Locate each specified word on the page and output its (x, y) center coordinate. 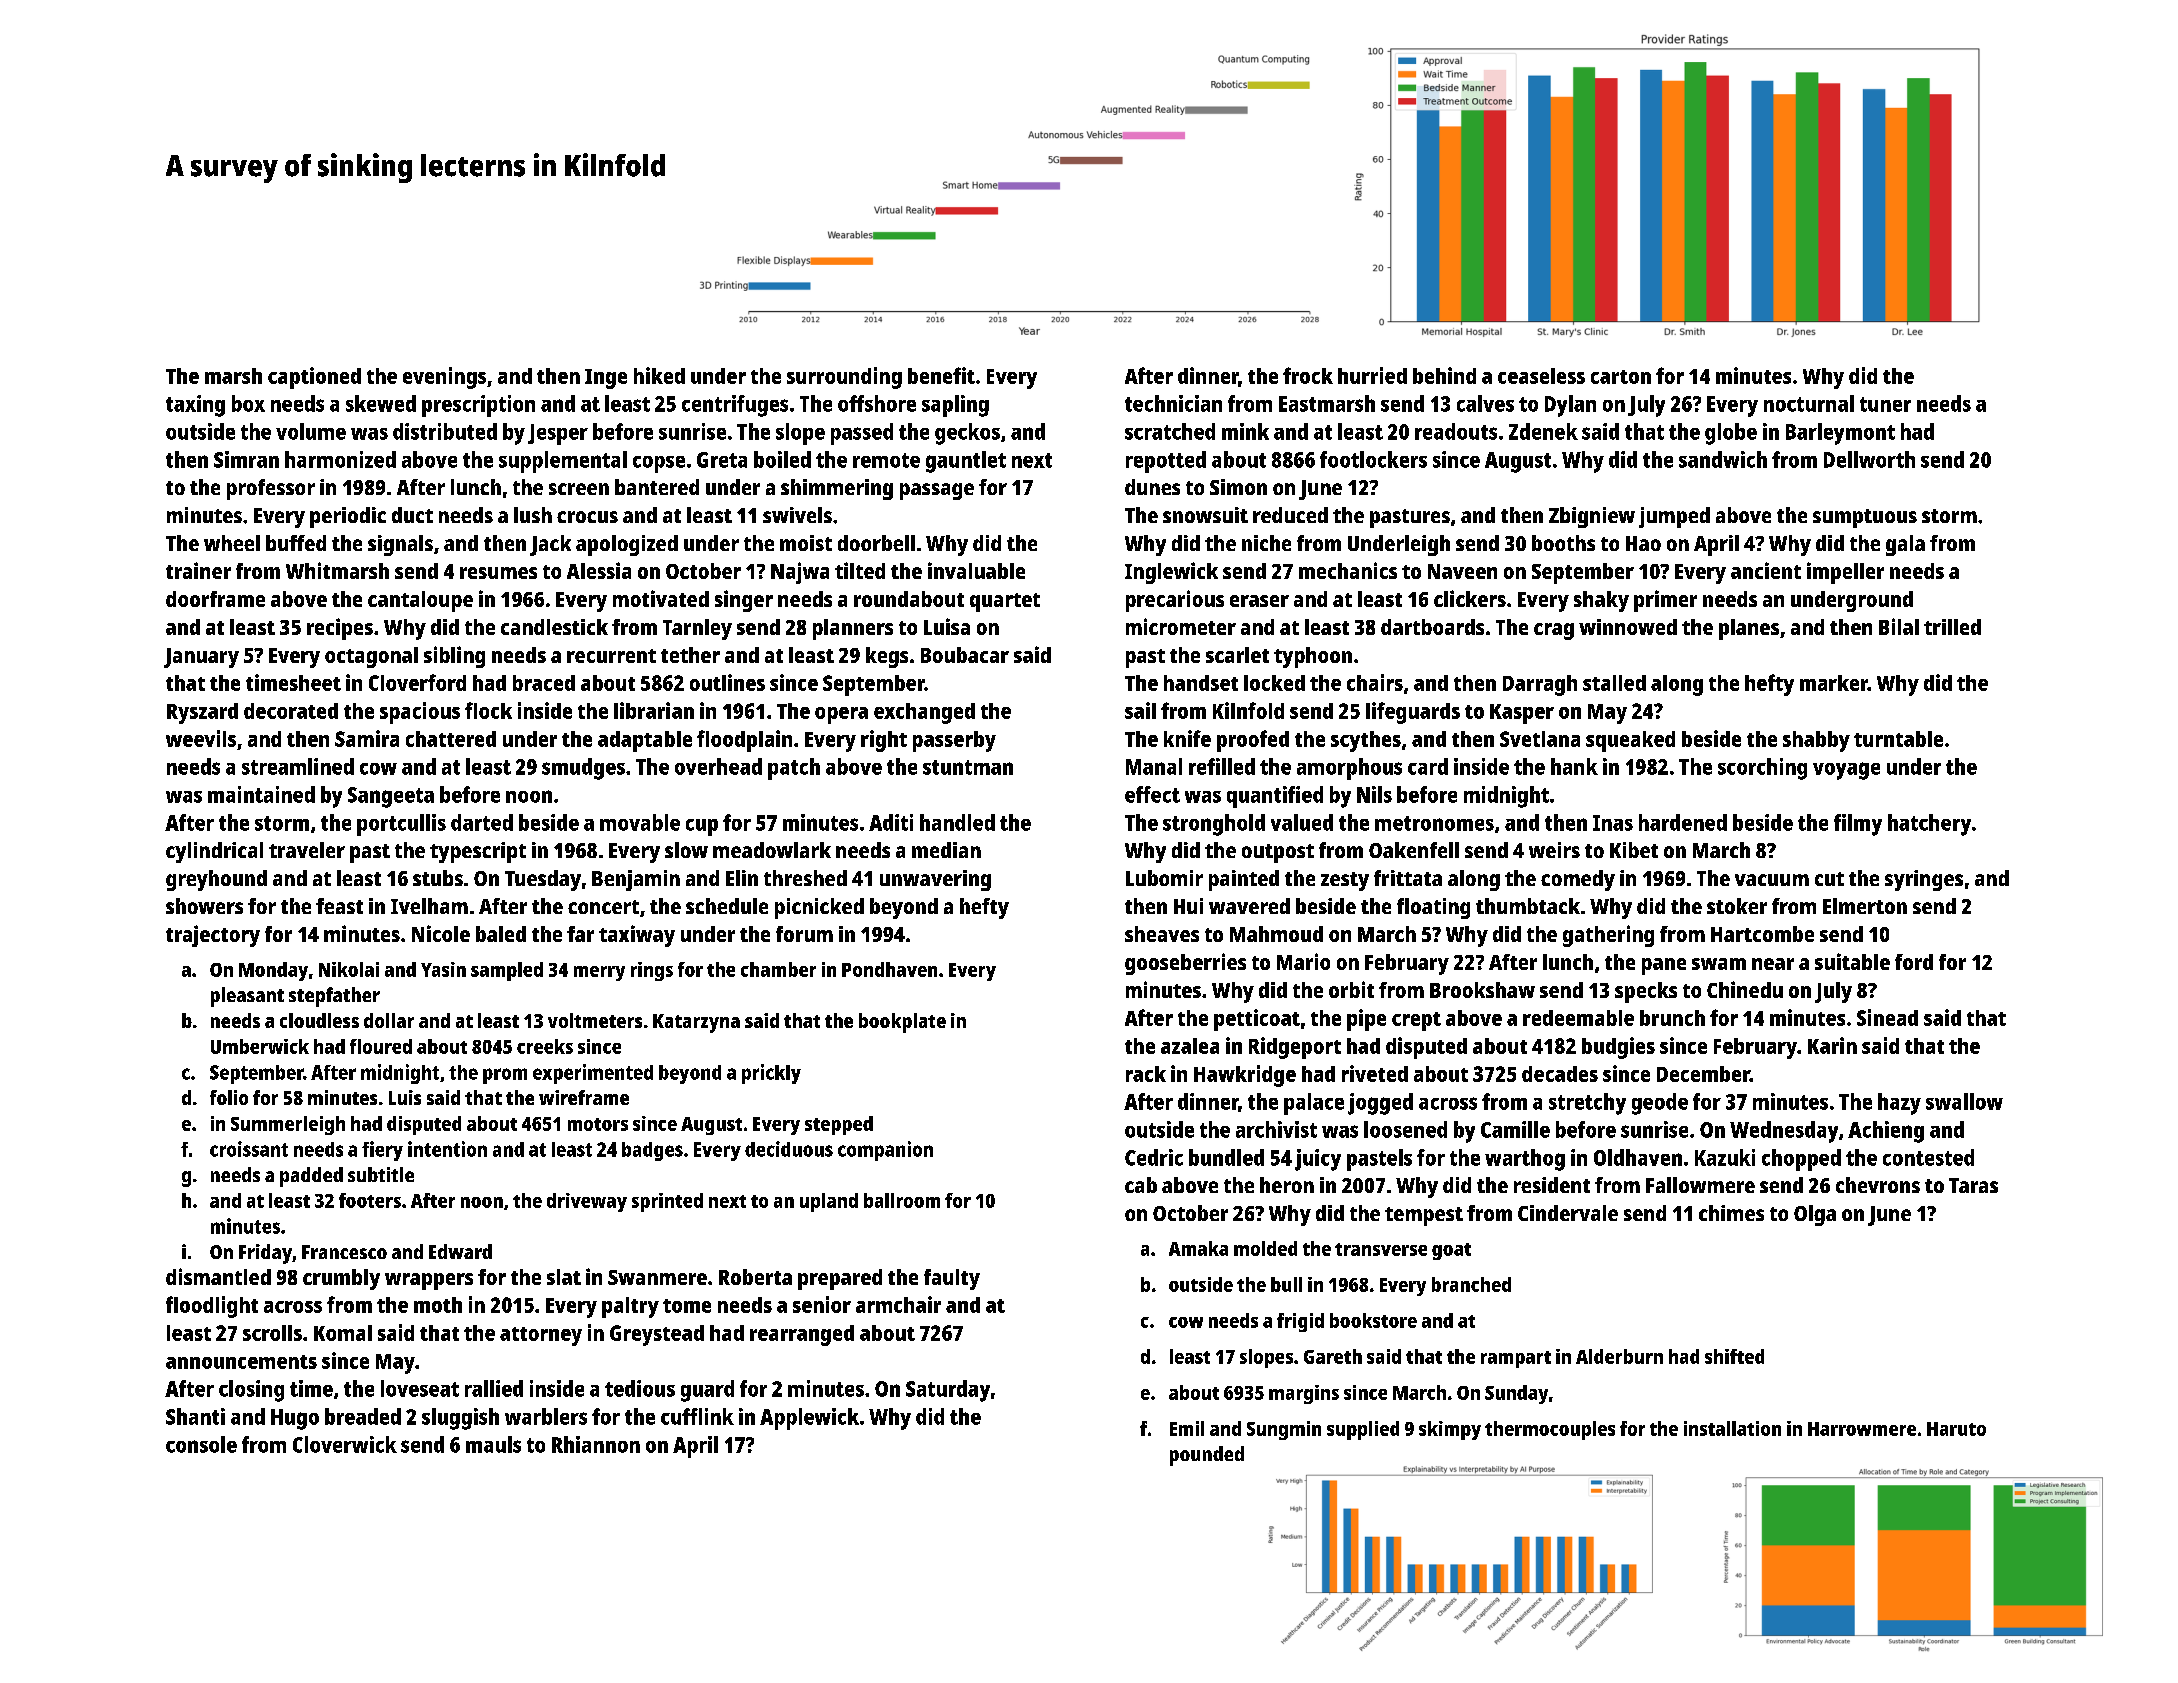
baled (501, 934)
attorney (541, 1336)
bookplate (902, 1023)
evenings (444, 378)
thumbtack (1528, 906)
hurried (1372, 375)
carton (1621, 377)
